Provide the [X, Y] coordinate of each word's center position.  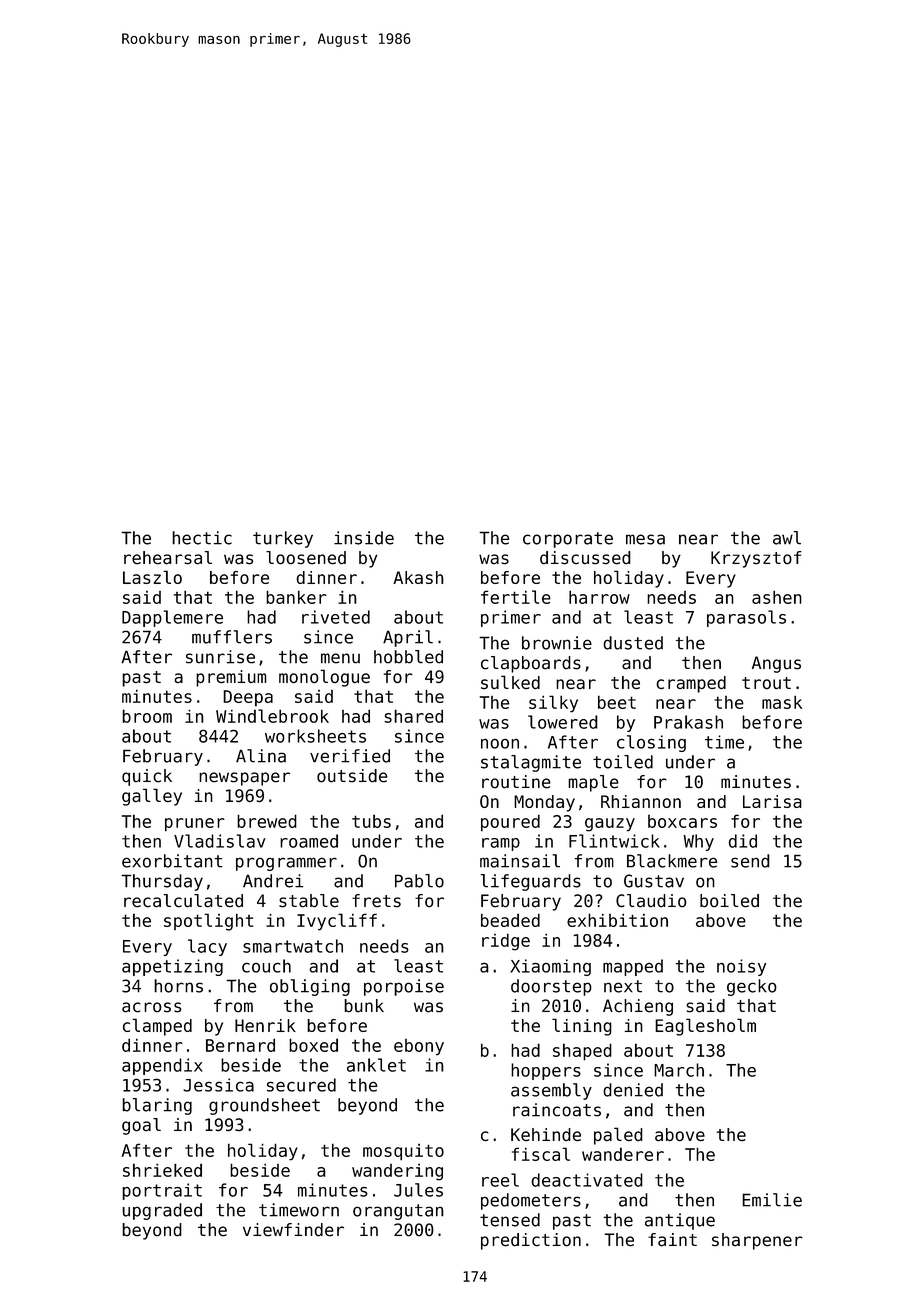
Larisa [772, 801]
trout [766, 683]
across [151, 1007]
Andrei [273, 881]
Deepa [248, 698]
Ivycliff [337, 922]
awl [787, 538]
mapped [633, 967]
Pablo [419, 881]
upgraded [162, 1211]
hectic [202, 538]
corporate [568, 540]
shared [413, 716]
